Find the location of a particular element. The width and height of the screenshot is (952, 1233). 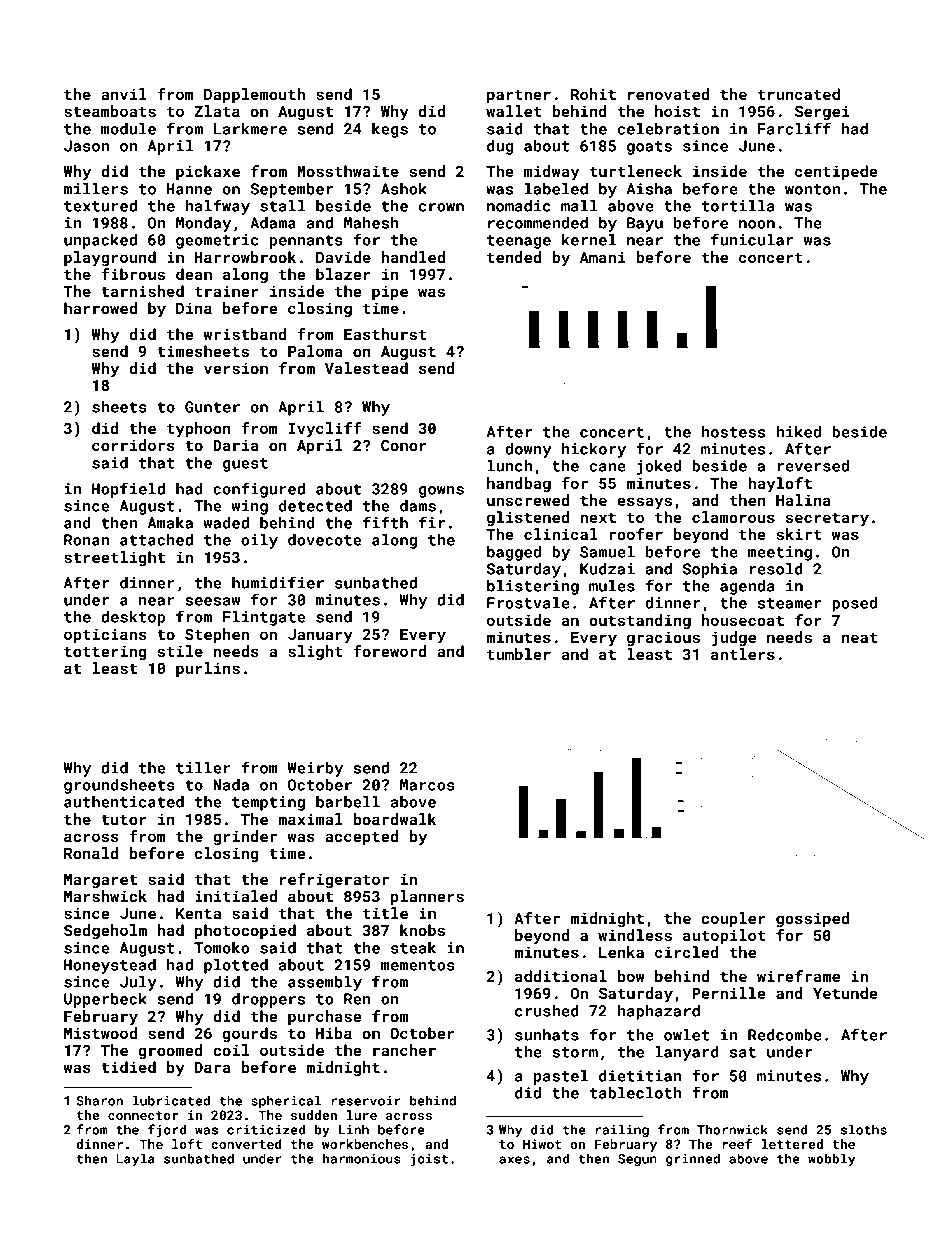

Sergei is located at coordinates (822, 112).
